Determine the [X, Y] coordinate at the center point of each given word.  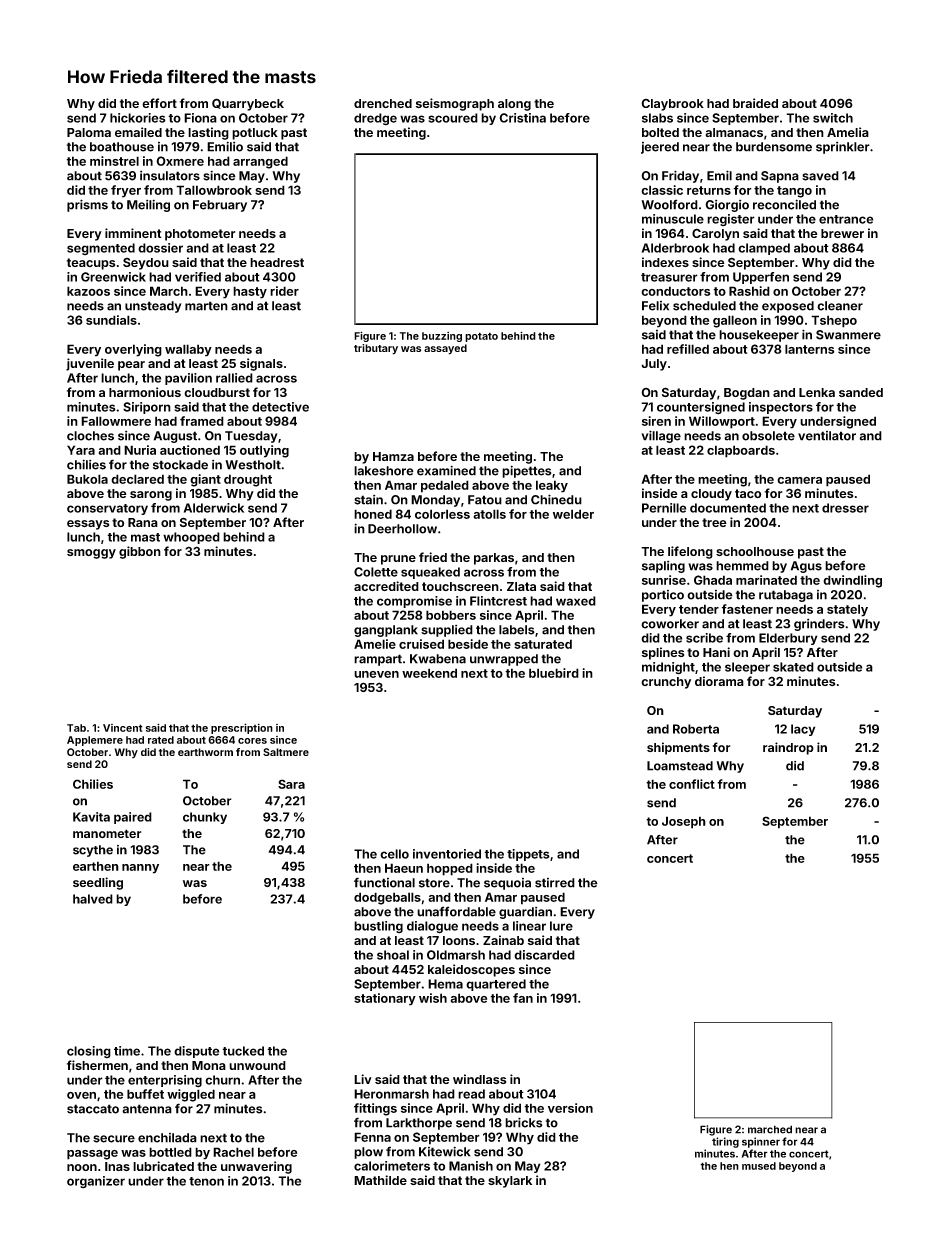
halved [93, 899]
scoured [453, 118]
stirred [555, 883]
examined [446, 470]
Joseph [684, 822]
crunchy [666, 683]
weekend [429, 673]
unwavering [256, 1167]
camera [799, 480]
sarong [151, 496]
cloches [90, 436]
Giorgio [727, 206]
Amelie [375, 644]
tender [699, 609]
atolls [489, 514]
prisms [87, 205]
